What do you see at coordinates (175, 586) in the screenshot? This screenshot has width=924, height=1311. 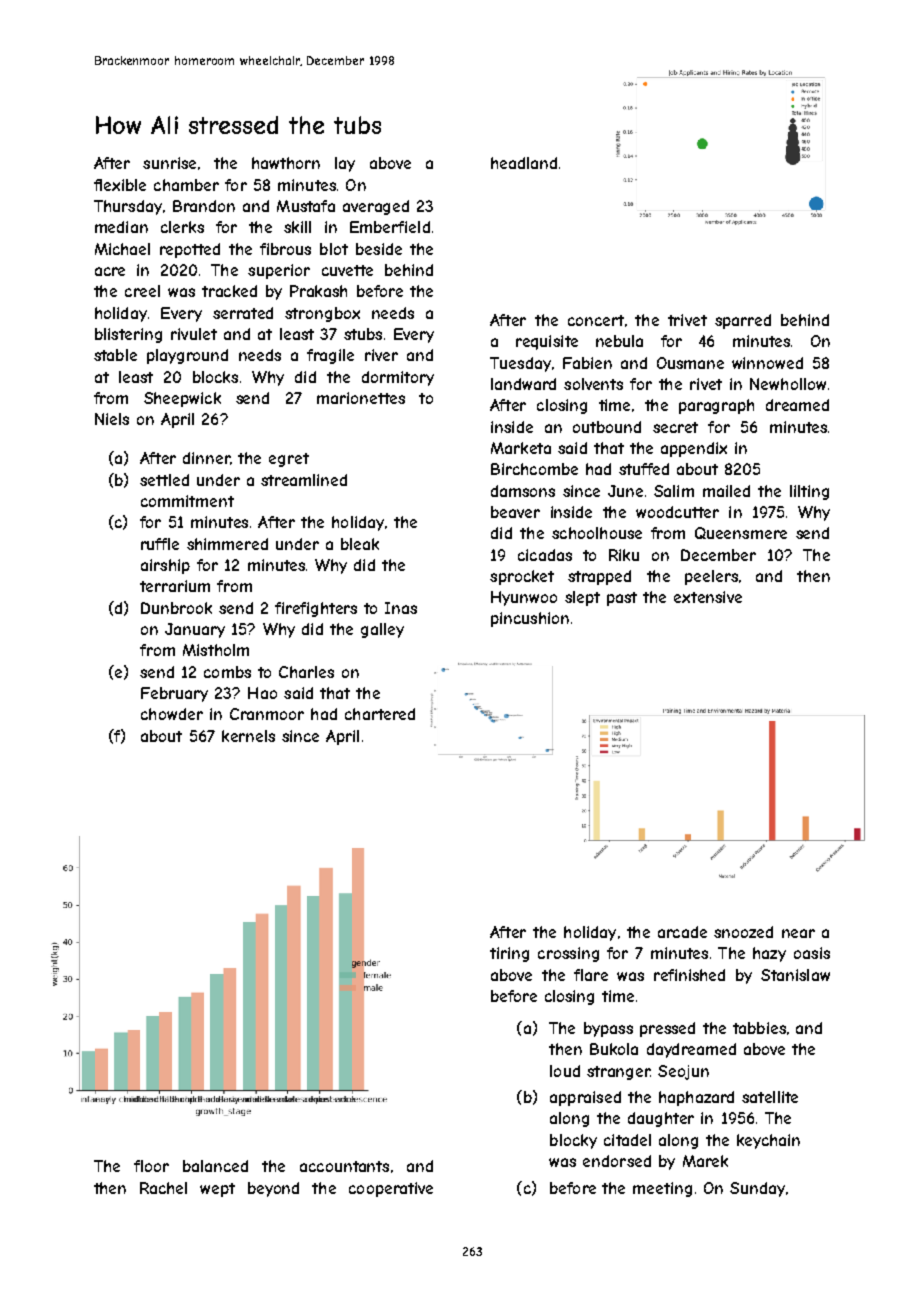 I see `terrarium` at bounding box center [175, 586].
